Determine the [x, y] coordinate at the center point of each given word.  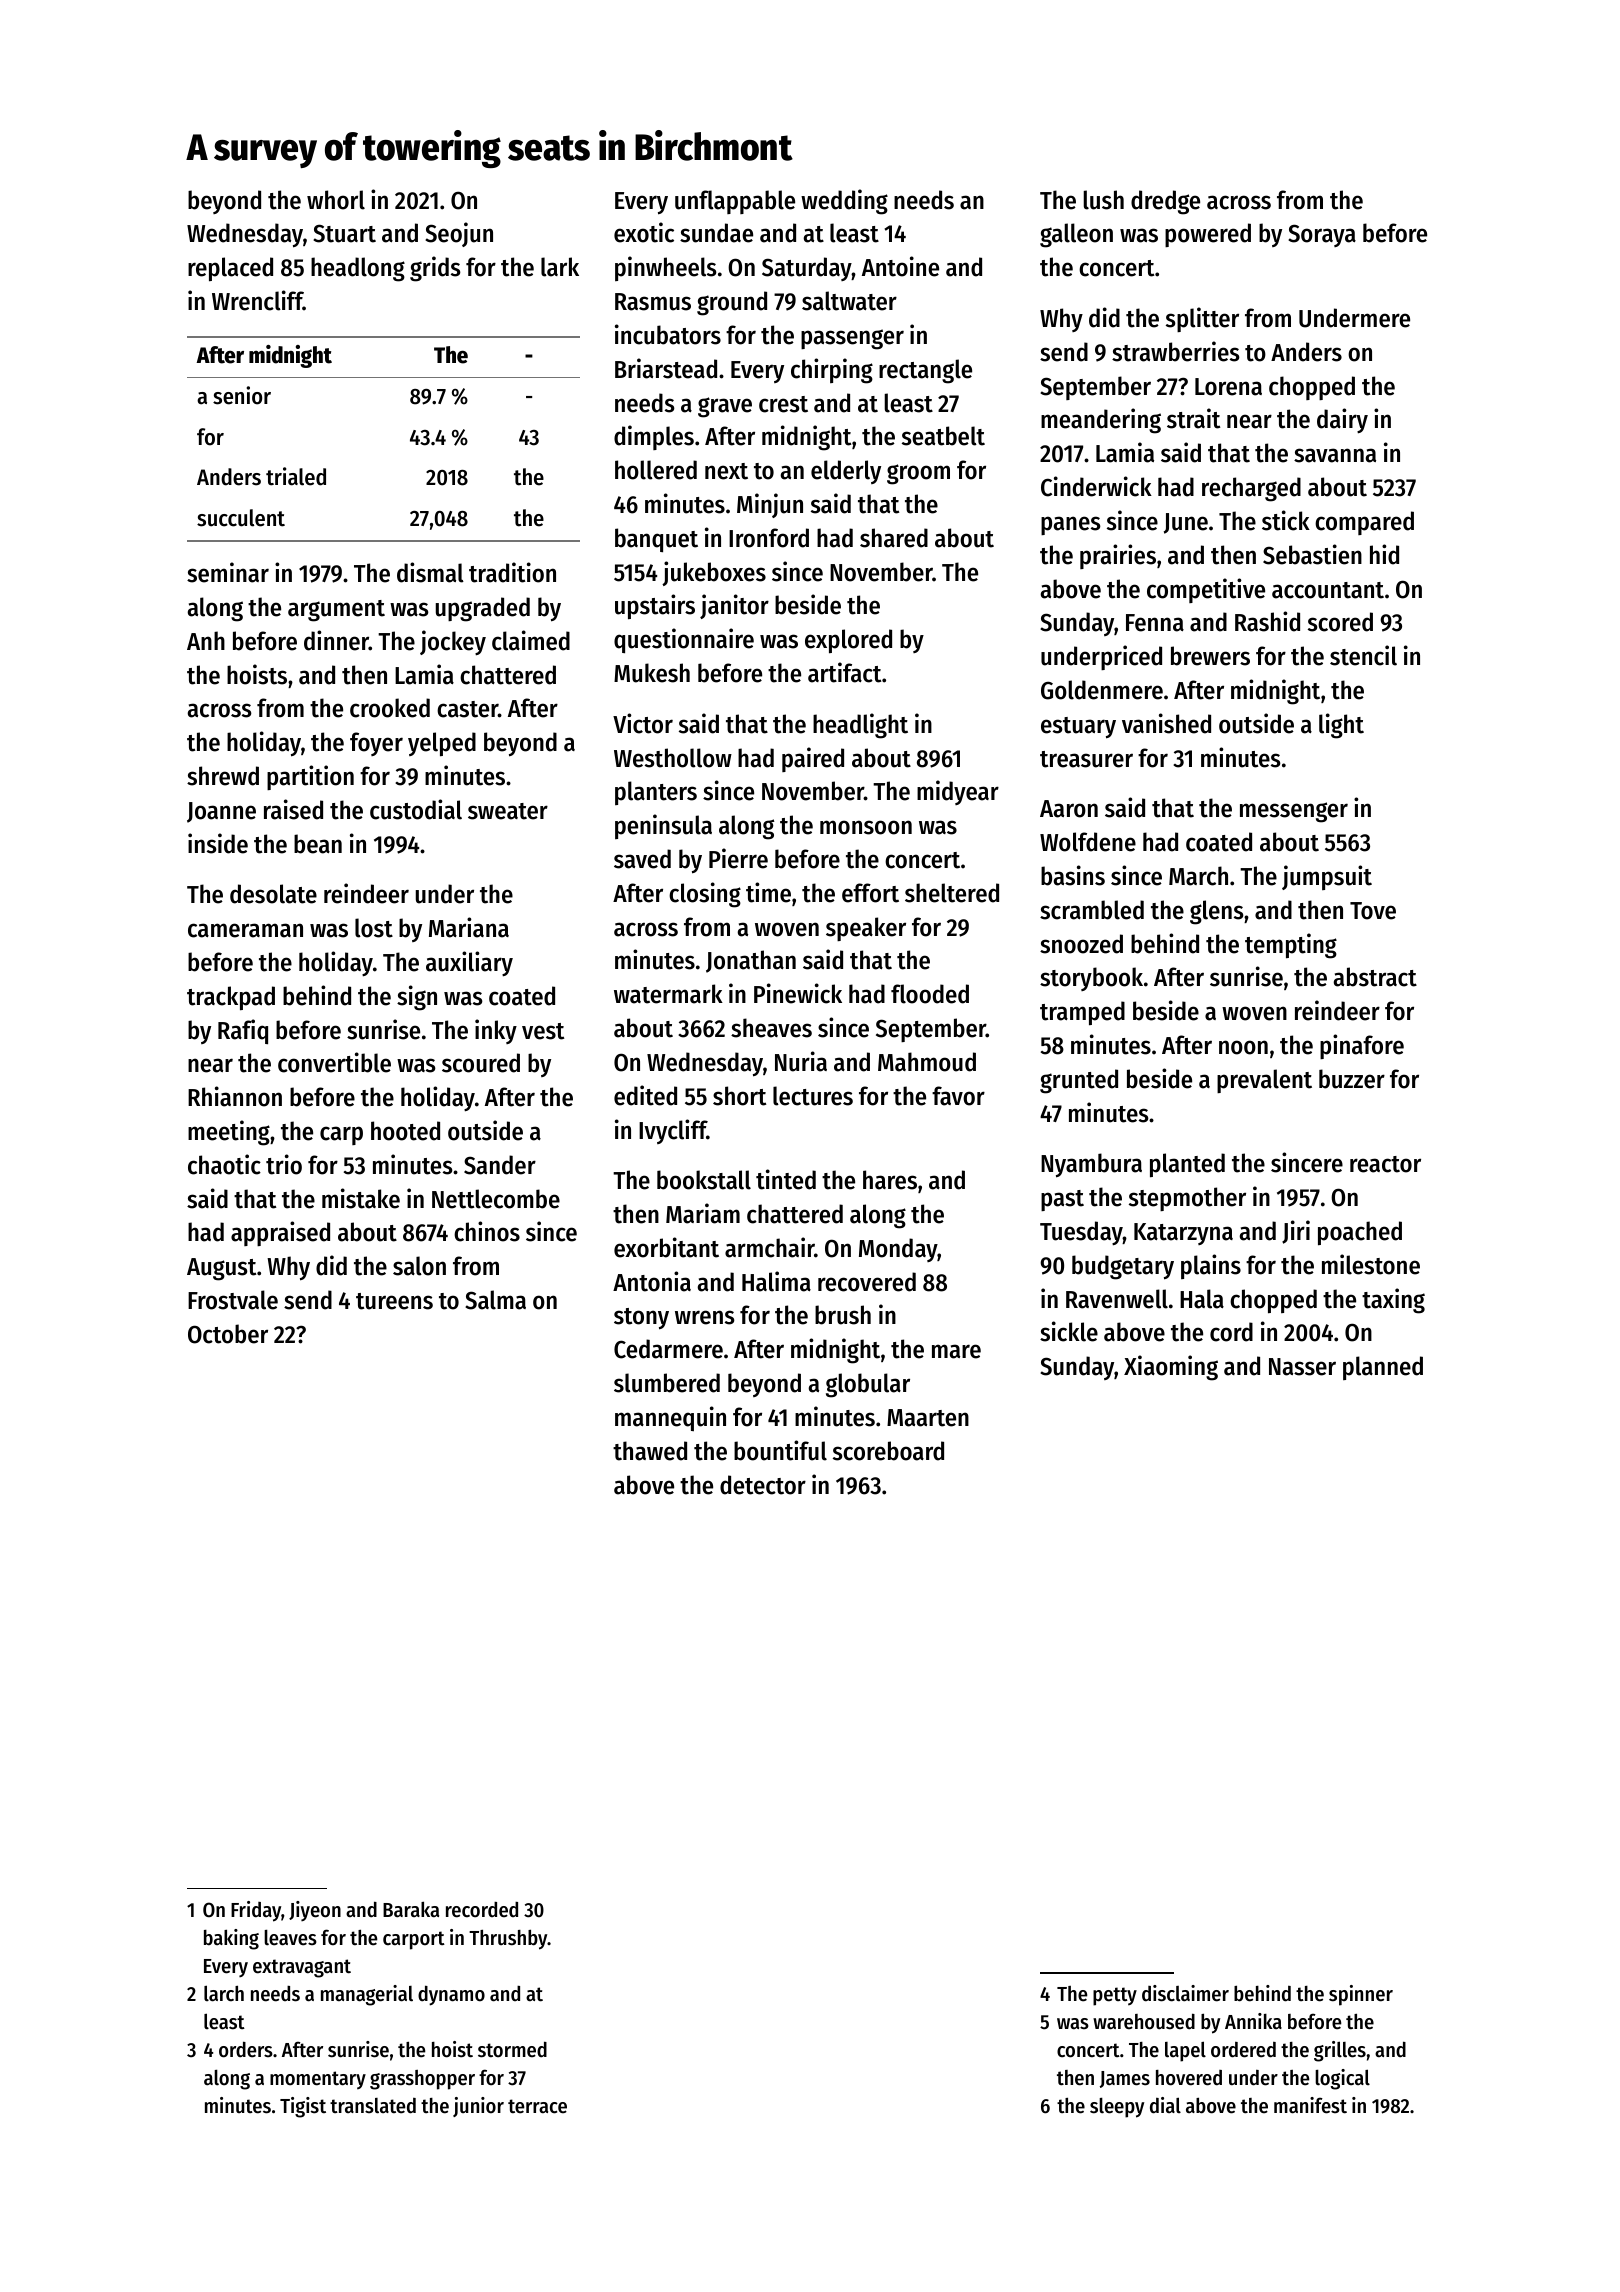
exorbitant [666, 1247]
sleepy [1117, 2108]
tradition [512, 572]
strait [1193, 418]
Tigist [303, 2107]
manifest [1310, 2105]
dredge [1165, 202]
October [228, 1334]
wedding [844, 202]
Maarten [928, 1418]
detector [763, 1485]
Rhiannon [235, 1096]
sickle [1069, 1331]
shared [894, 538]
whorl [336, 200]
